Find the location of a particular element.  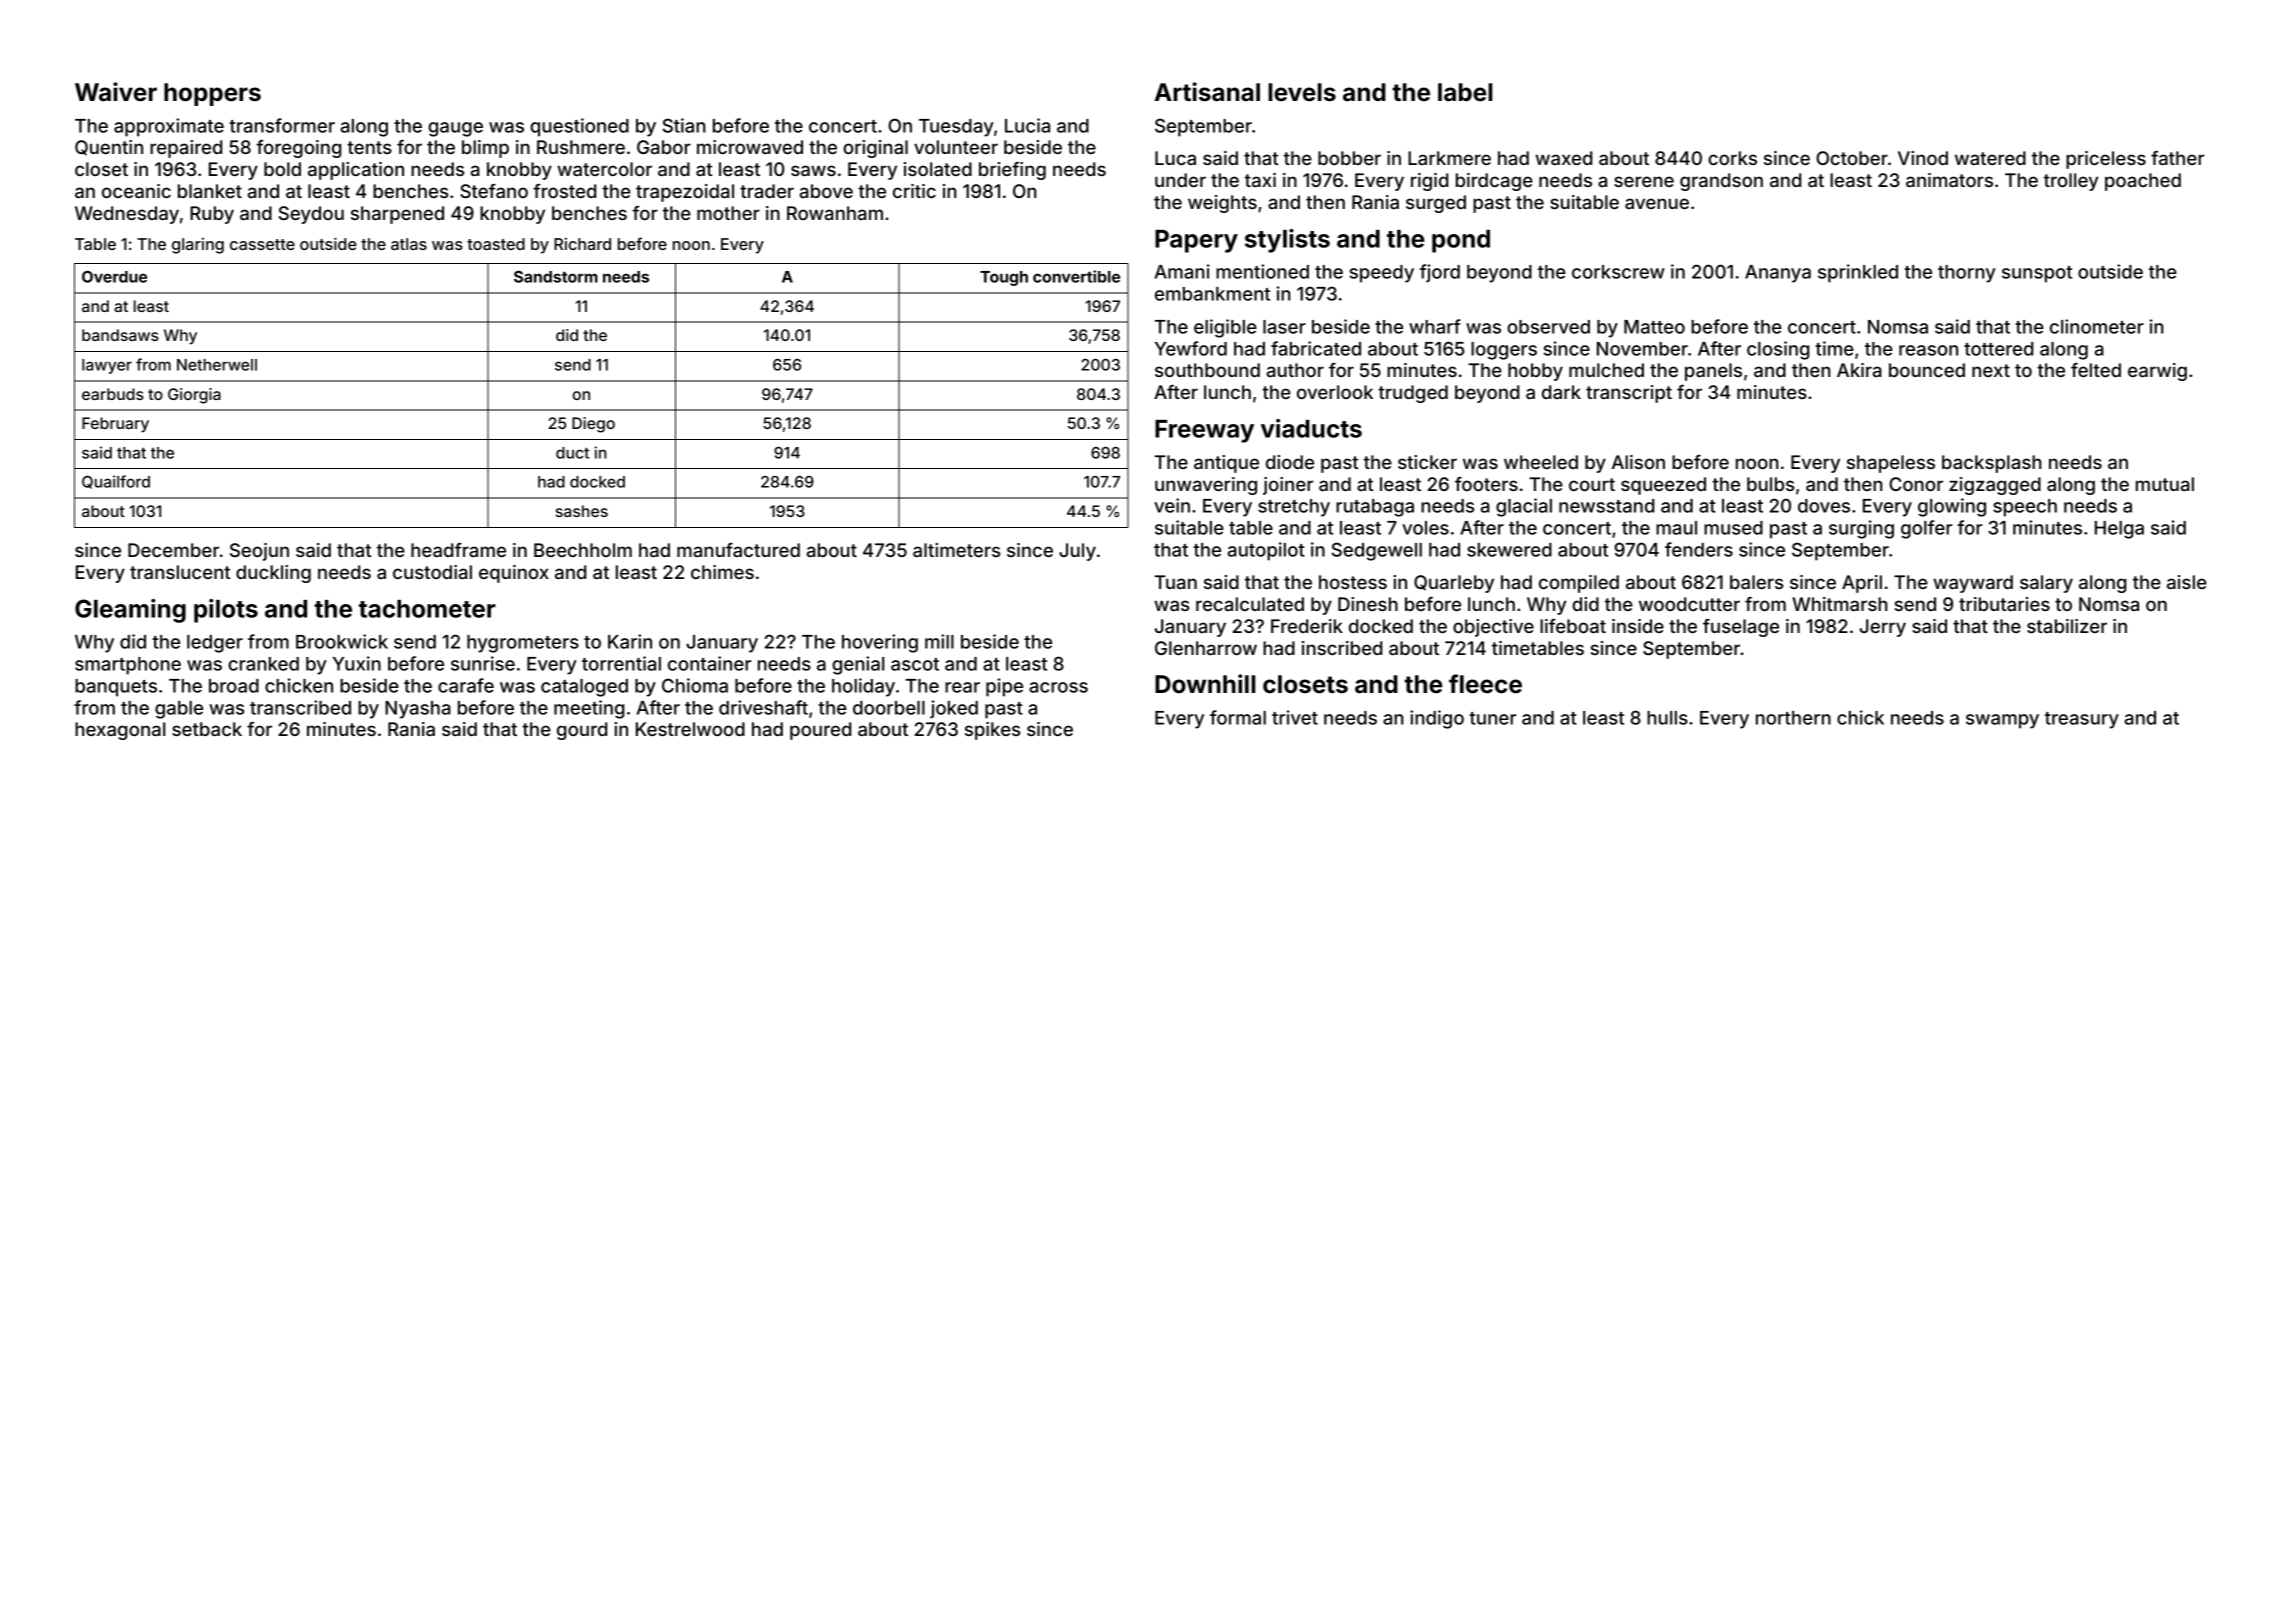

newsstand is located at coordinates (1606, 506).
